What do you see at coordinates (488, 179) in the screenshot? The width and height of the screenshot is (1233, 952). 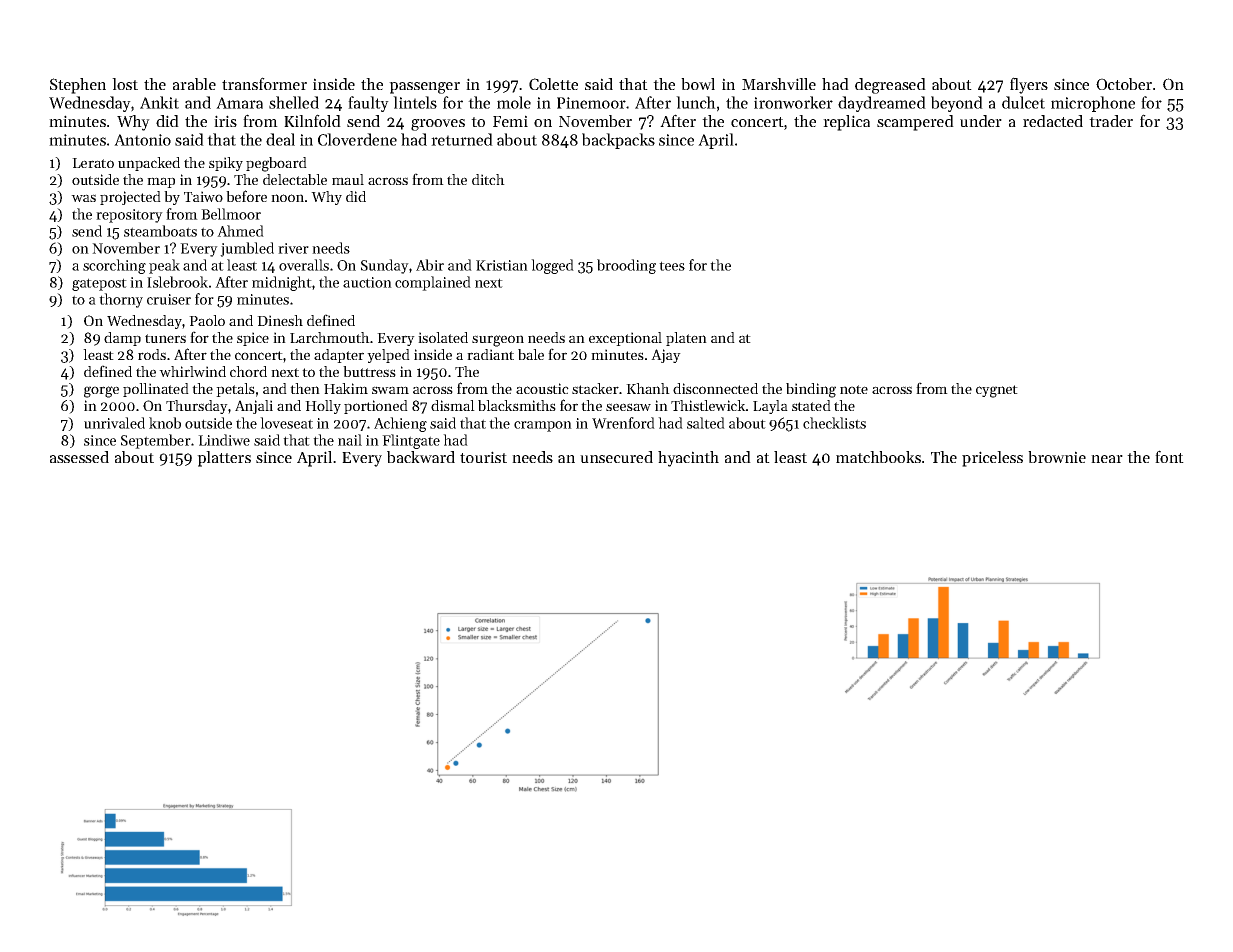 I see `ditch` at bounding box center [488, 179].
